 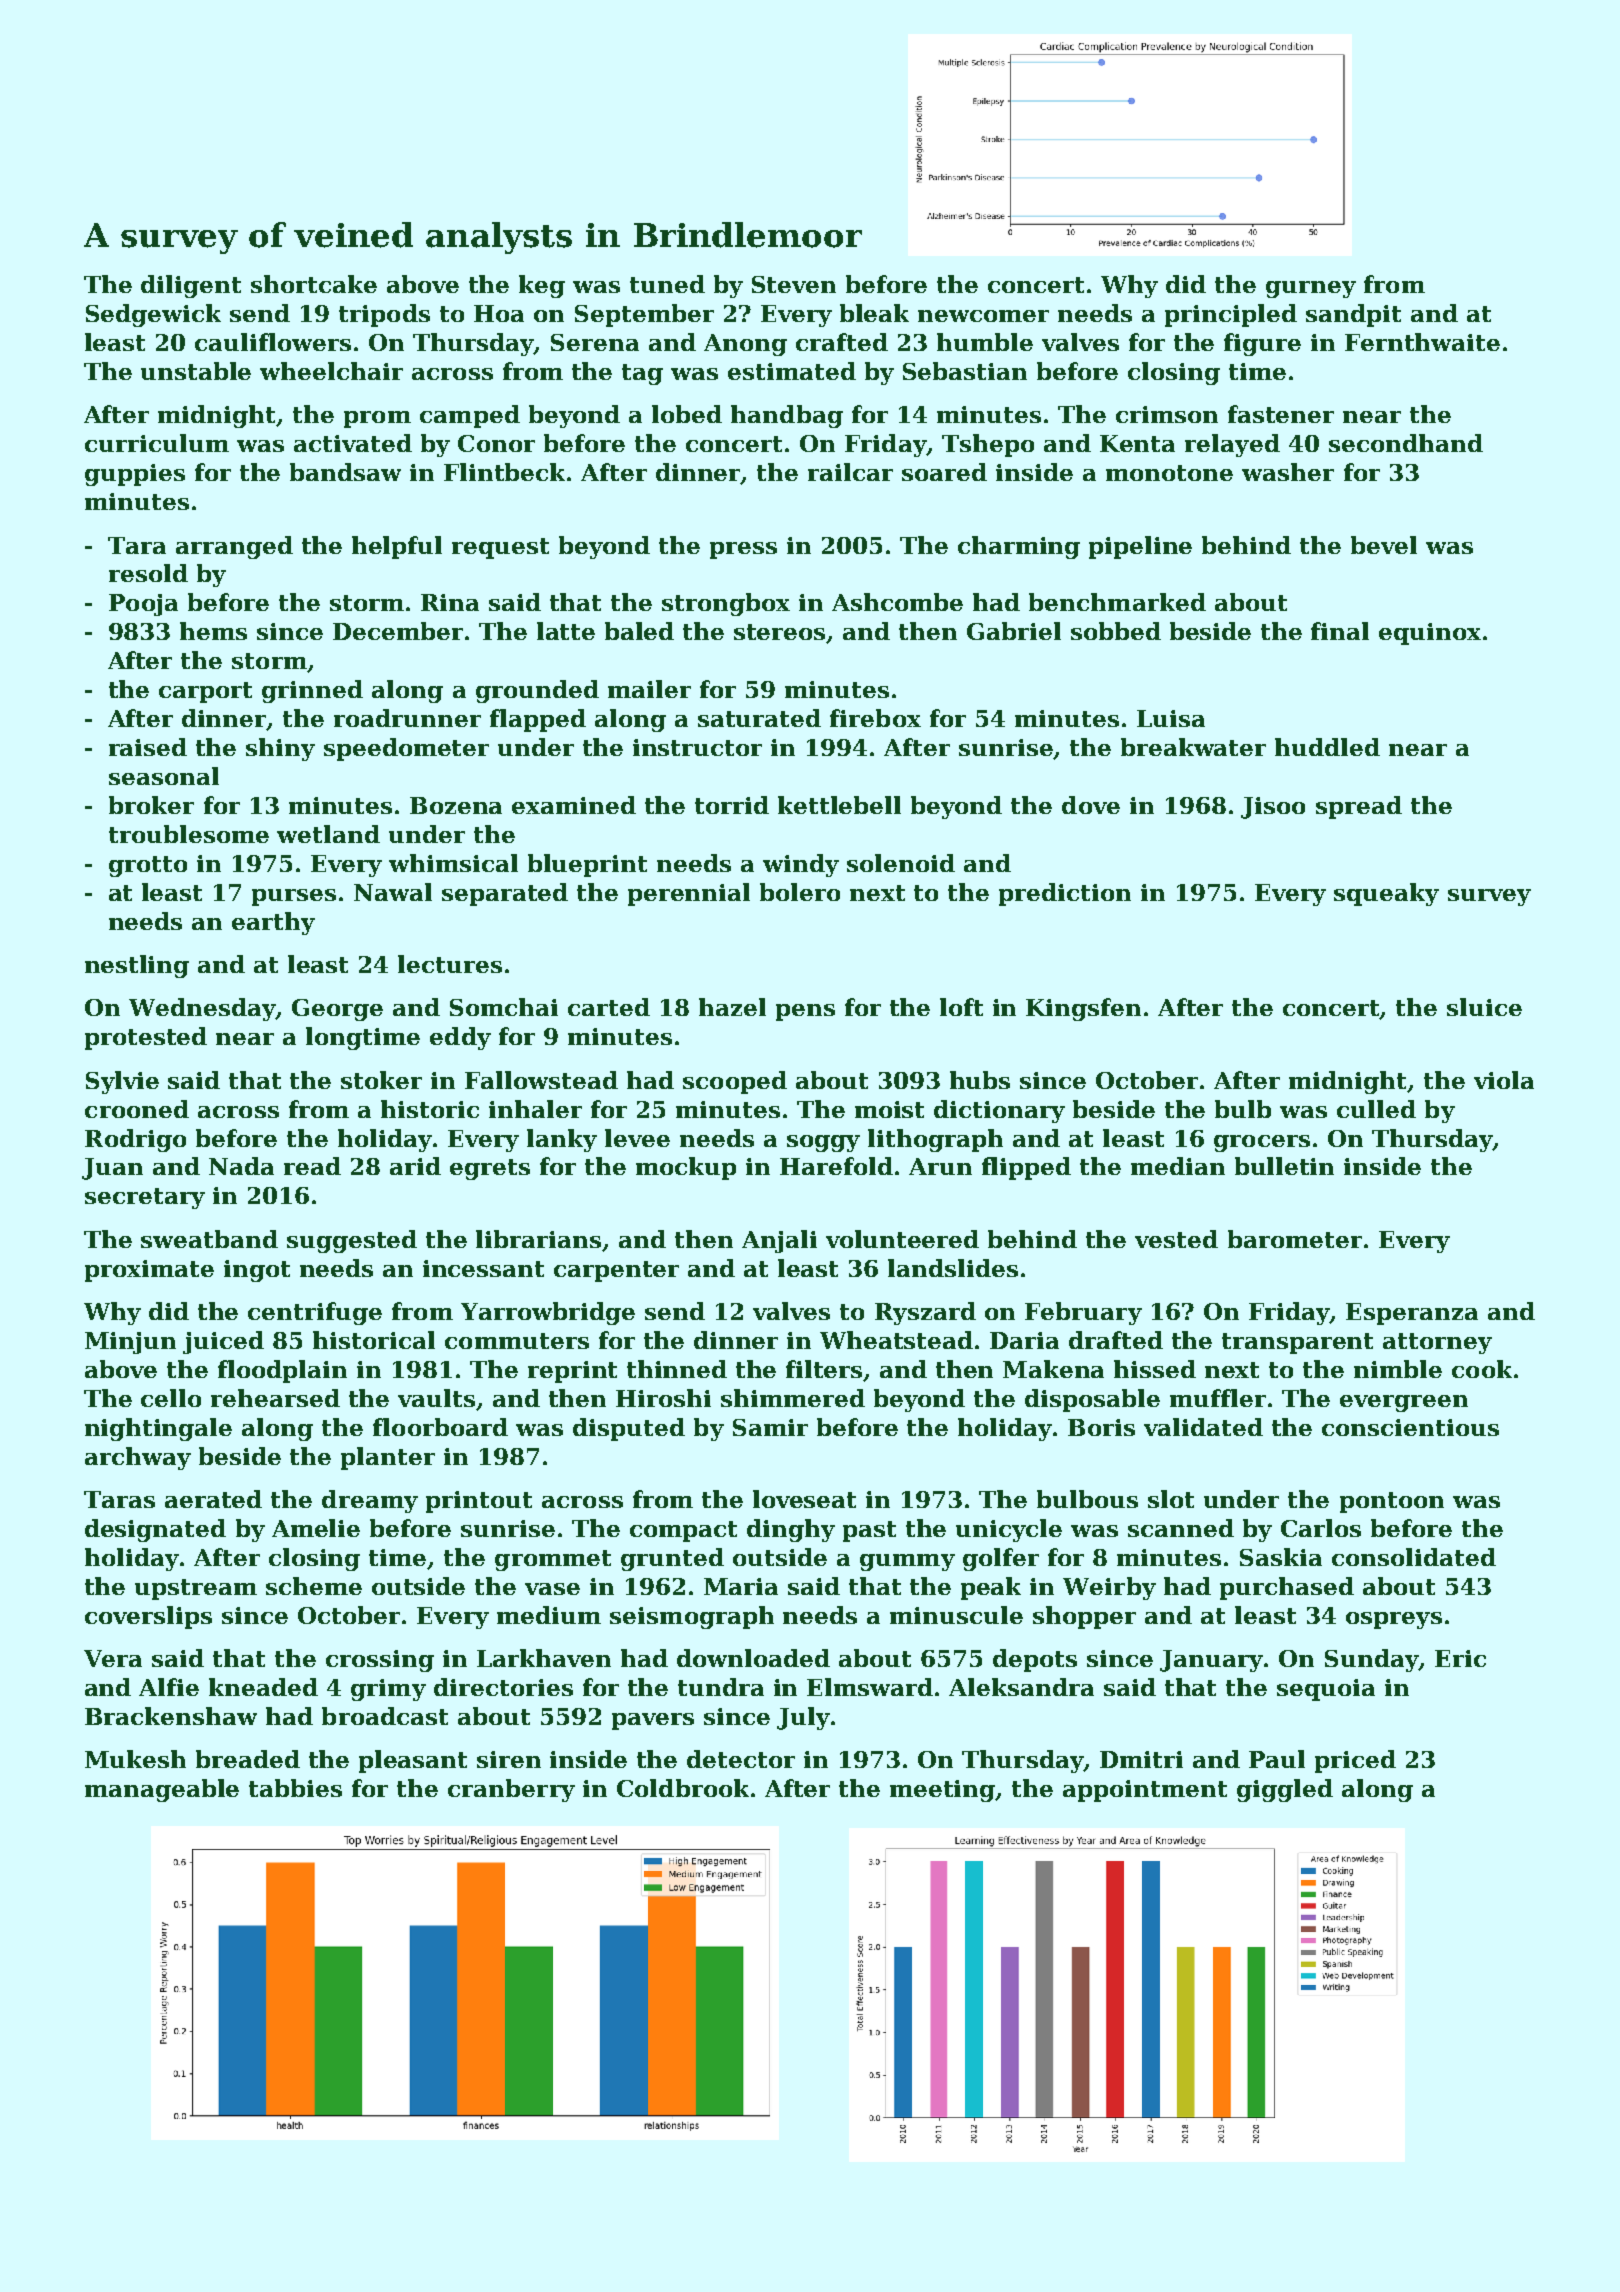 I want to click on vested, so click(x=1176, y=1239).
